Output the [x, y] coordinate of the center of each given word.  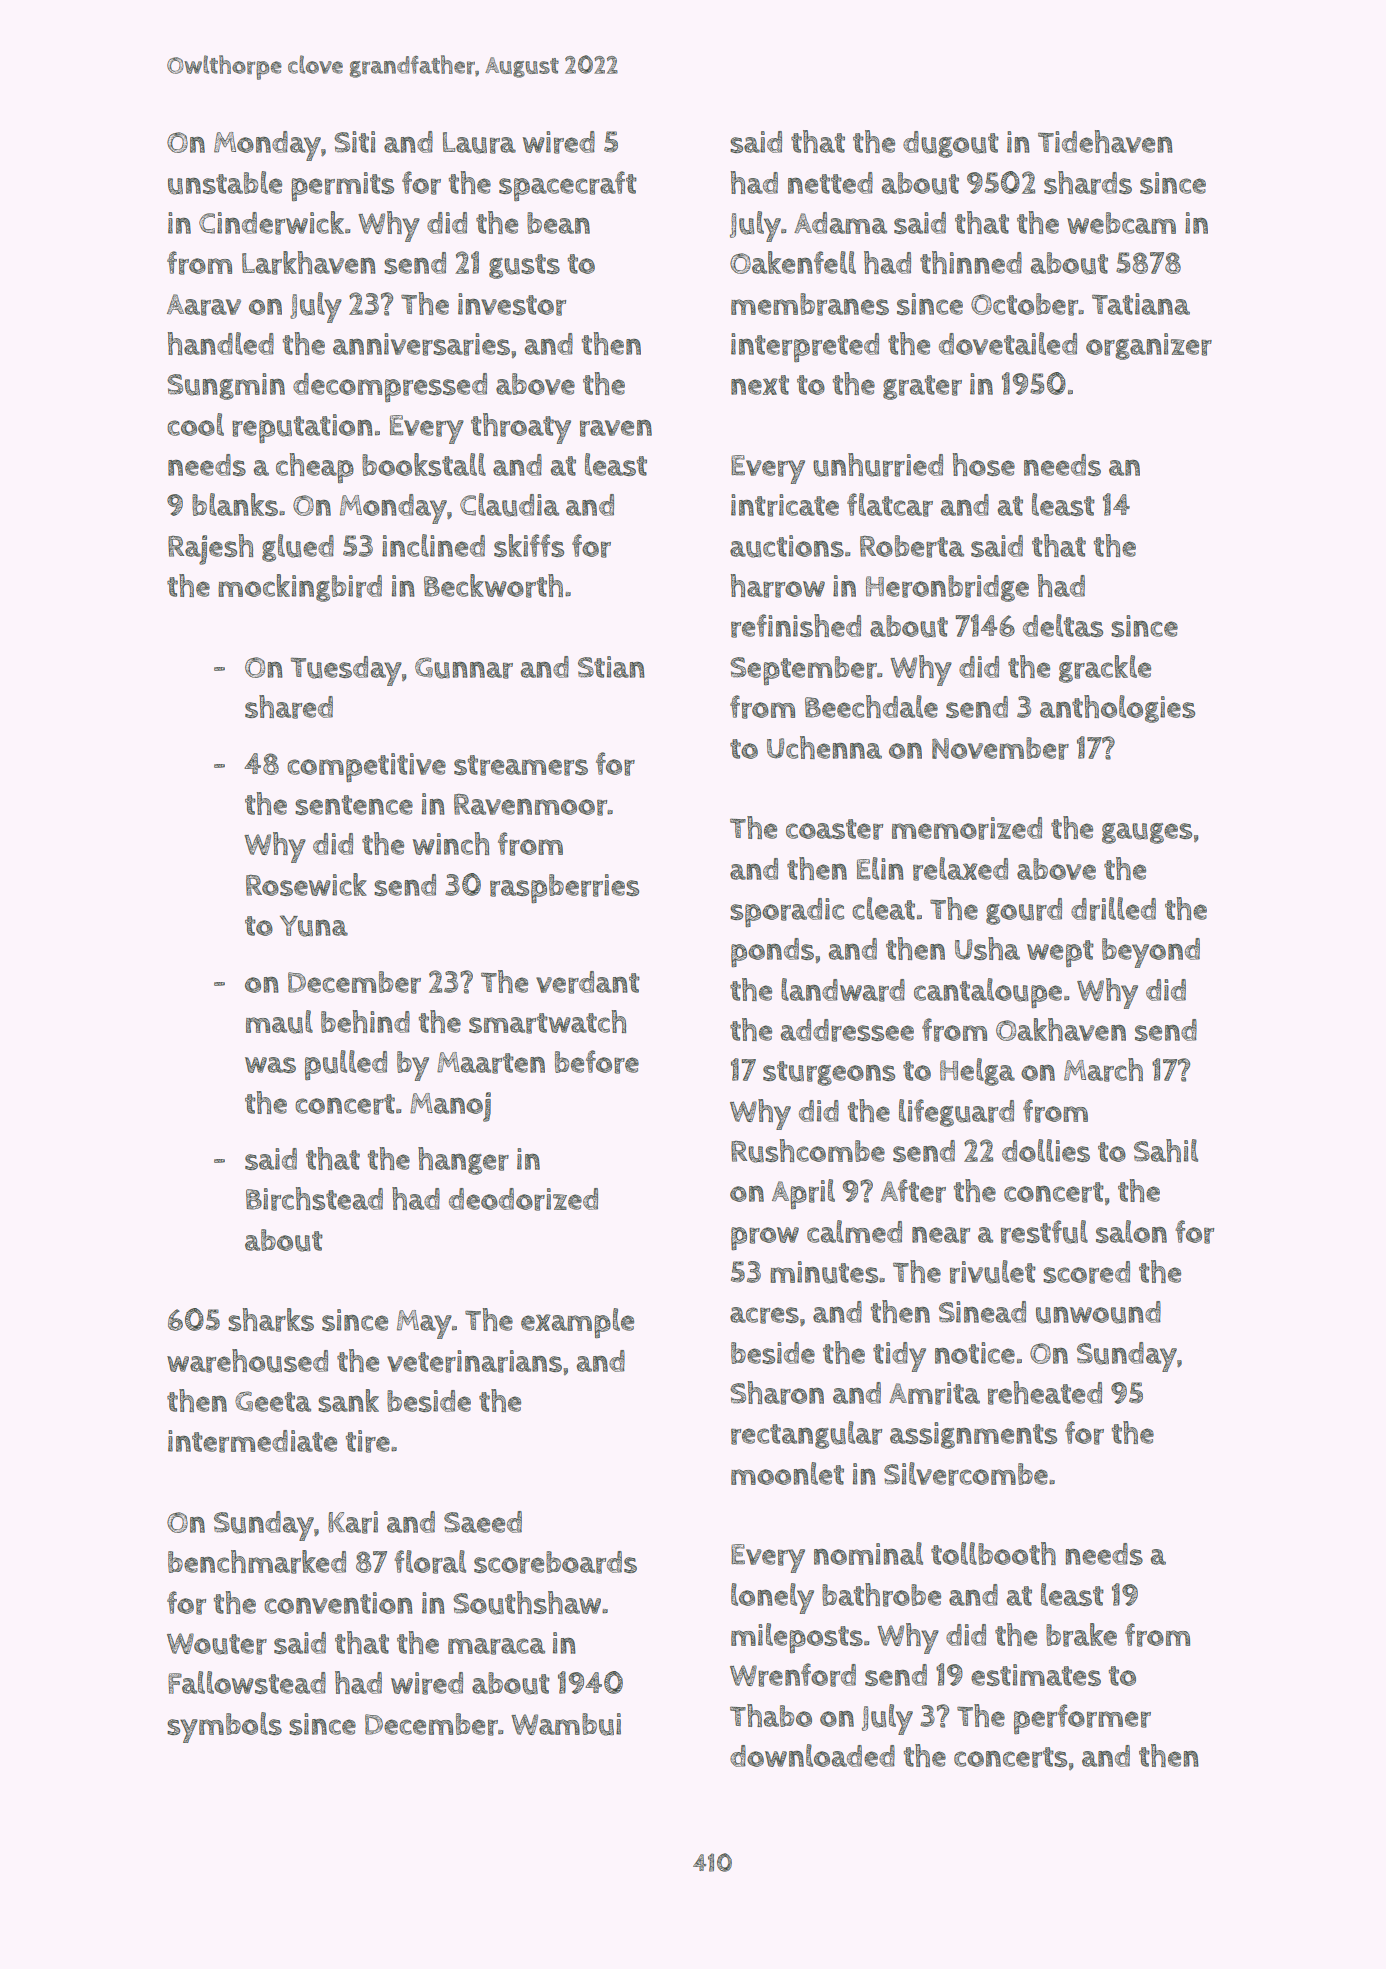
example [577, 1323]
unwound [1098, 1312]
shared [289, 707]
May [424, 1324]
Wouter [217, 1644]
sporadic [787, 913]
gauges [1147, 833]
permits [342, 187]
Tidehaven [1105, 141]
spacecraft [568, 186]
